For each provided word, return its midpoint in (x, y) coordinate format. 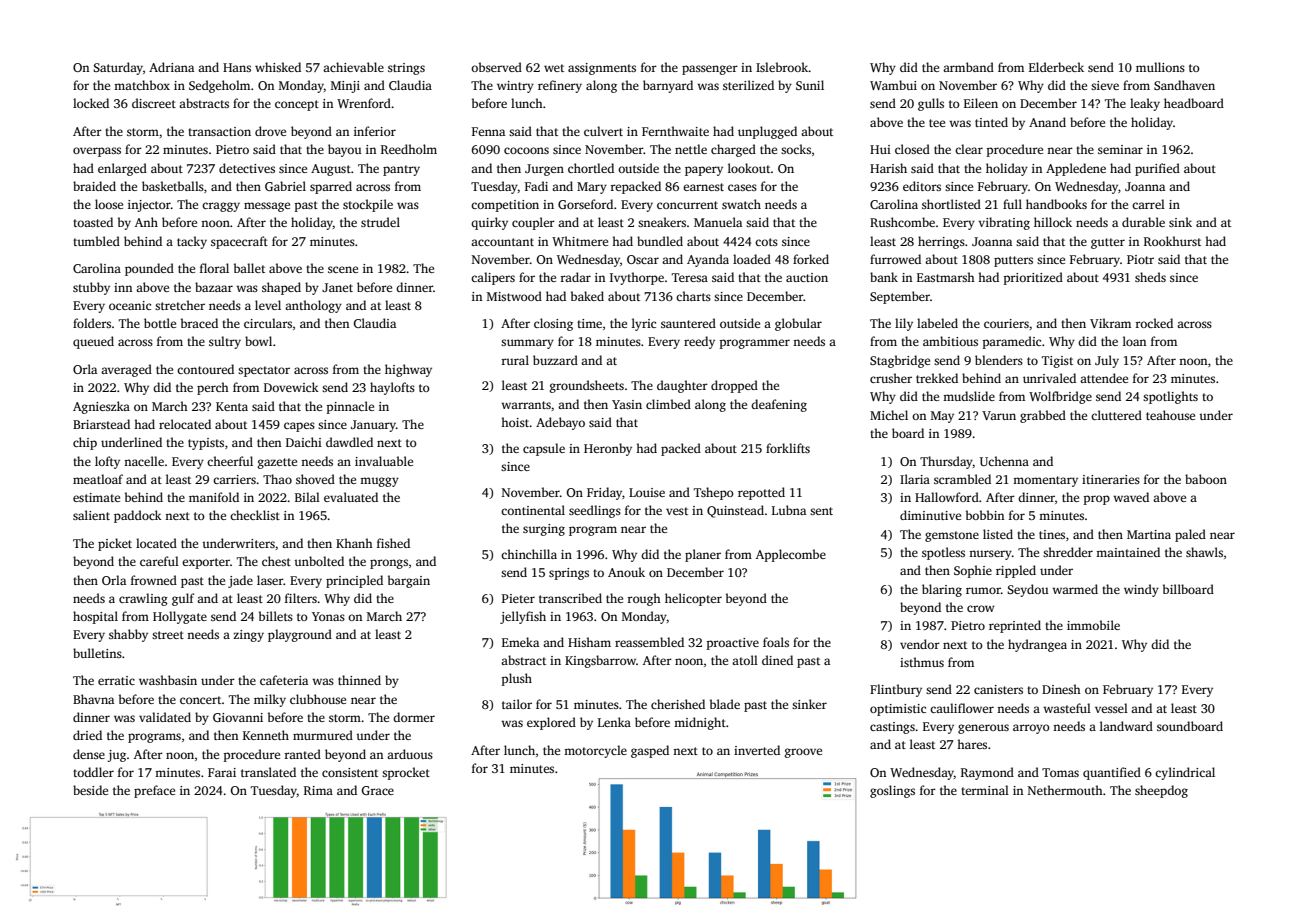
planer (703, 555)
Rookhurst (1172, 241)
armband (968, 67)
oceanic (130, 305)
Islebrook (782, 67)
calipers (493, 278)
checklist (255, 515)
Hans (237, 67)
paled (1190, 535)
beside (90, 790)
